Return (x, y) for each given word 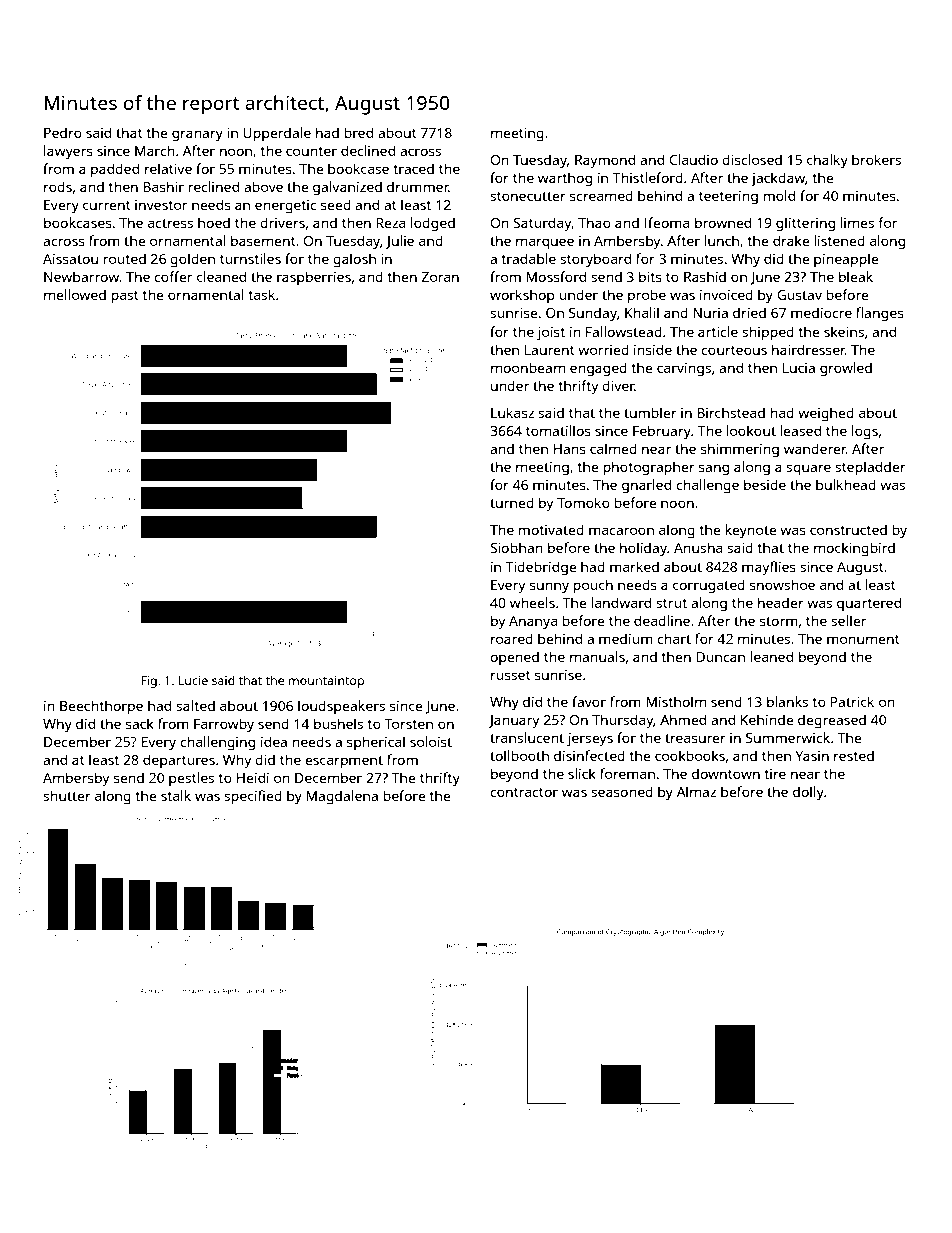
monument (863, 639)
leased (801, 430)
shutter (67, 795)
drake (791, 240)
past (125, 297)
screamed (601, 195)
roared (512, 638)
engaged (598, 369)
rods (58, 186)
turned (512, 502)
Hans (570, 449)
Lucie (193, 680)
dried (749, 312)
